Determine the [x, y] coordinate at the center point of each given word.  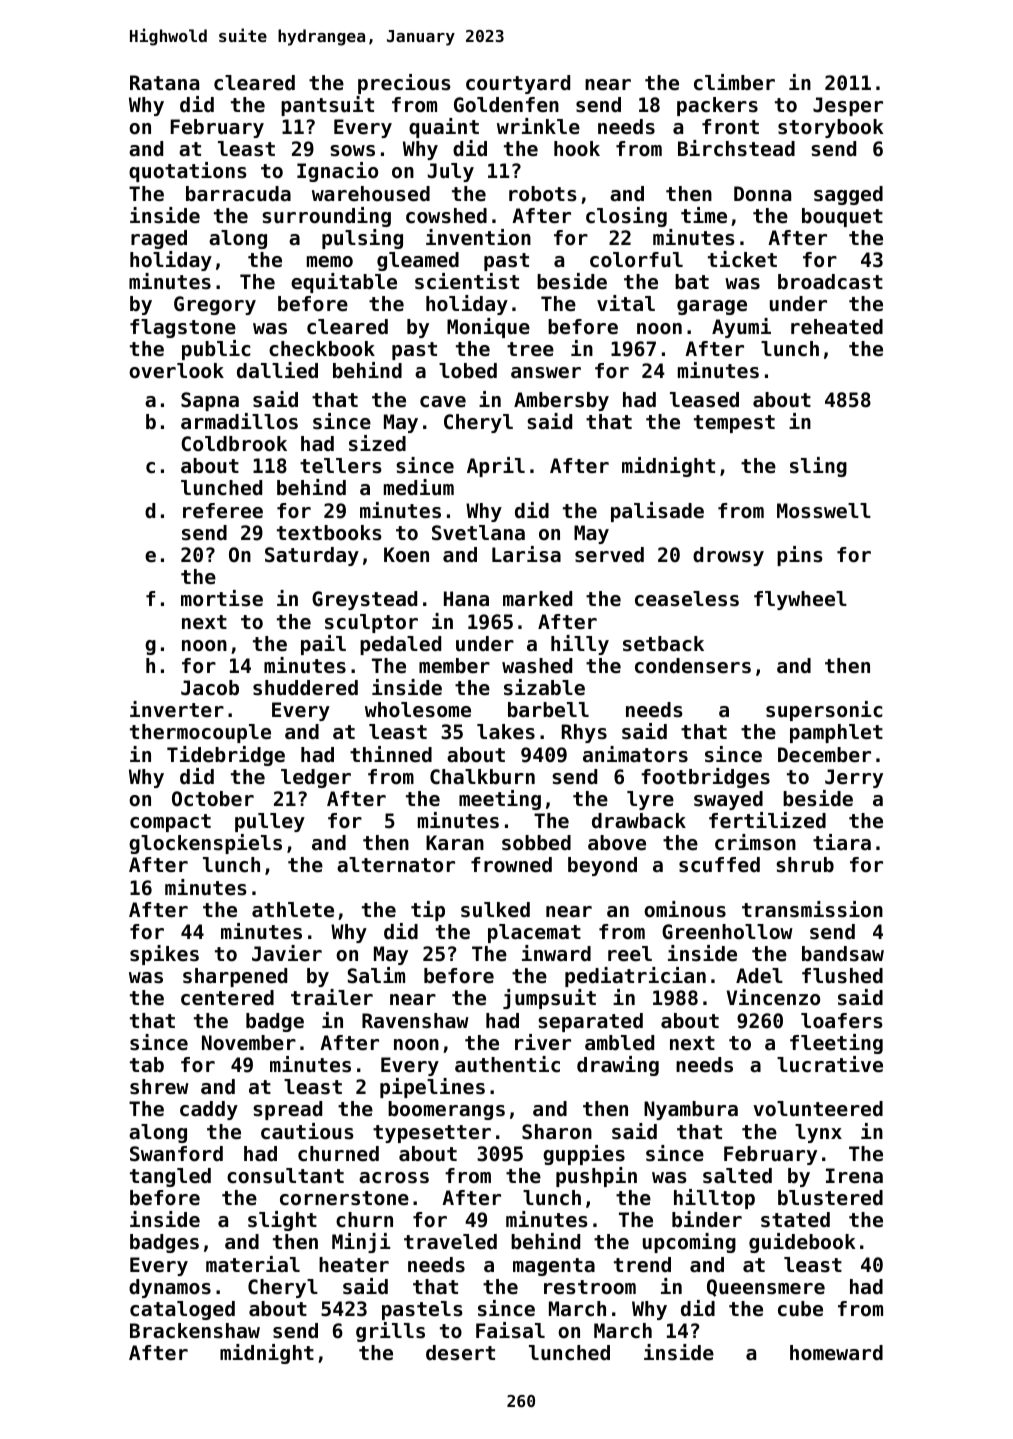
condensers [693, 666]
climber [734, 82]
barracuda [238, 194]
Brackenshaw [195, 1331]
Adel [759, 976]
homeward [836, 1353]
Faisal [510, 1330]
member [454, 666]
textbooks [329, 533]
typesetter [432, 1134]
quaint [444, 128]
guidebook [802, 1243]
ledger [316, 778]
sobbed [536, 843]
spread [287, 1110]
